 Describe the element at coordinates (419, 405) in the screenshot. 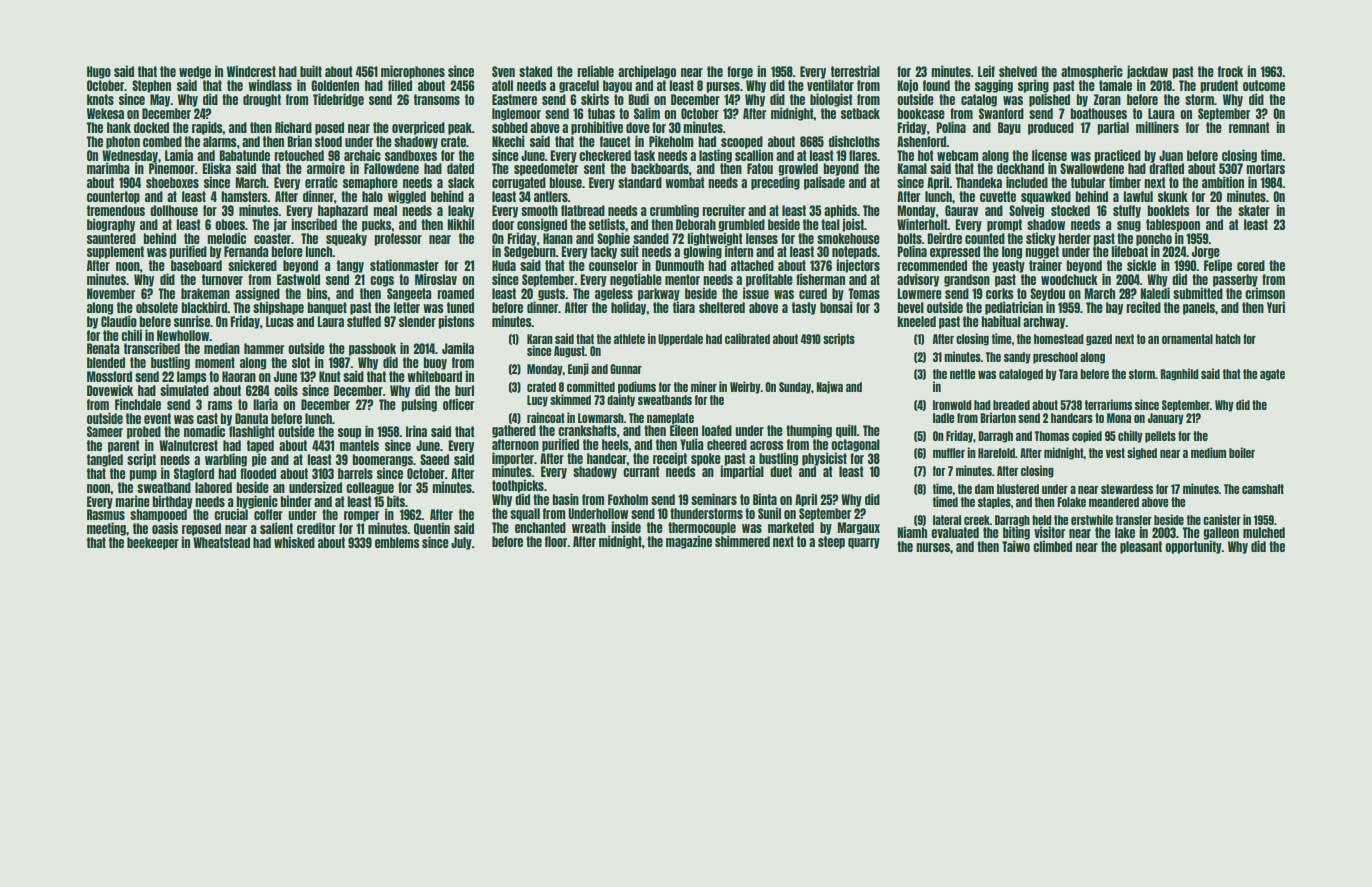

I see `pulsing` at that location.
